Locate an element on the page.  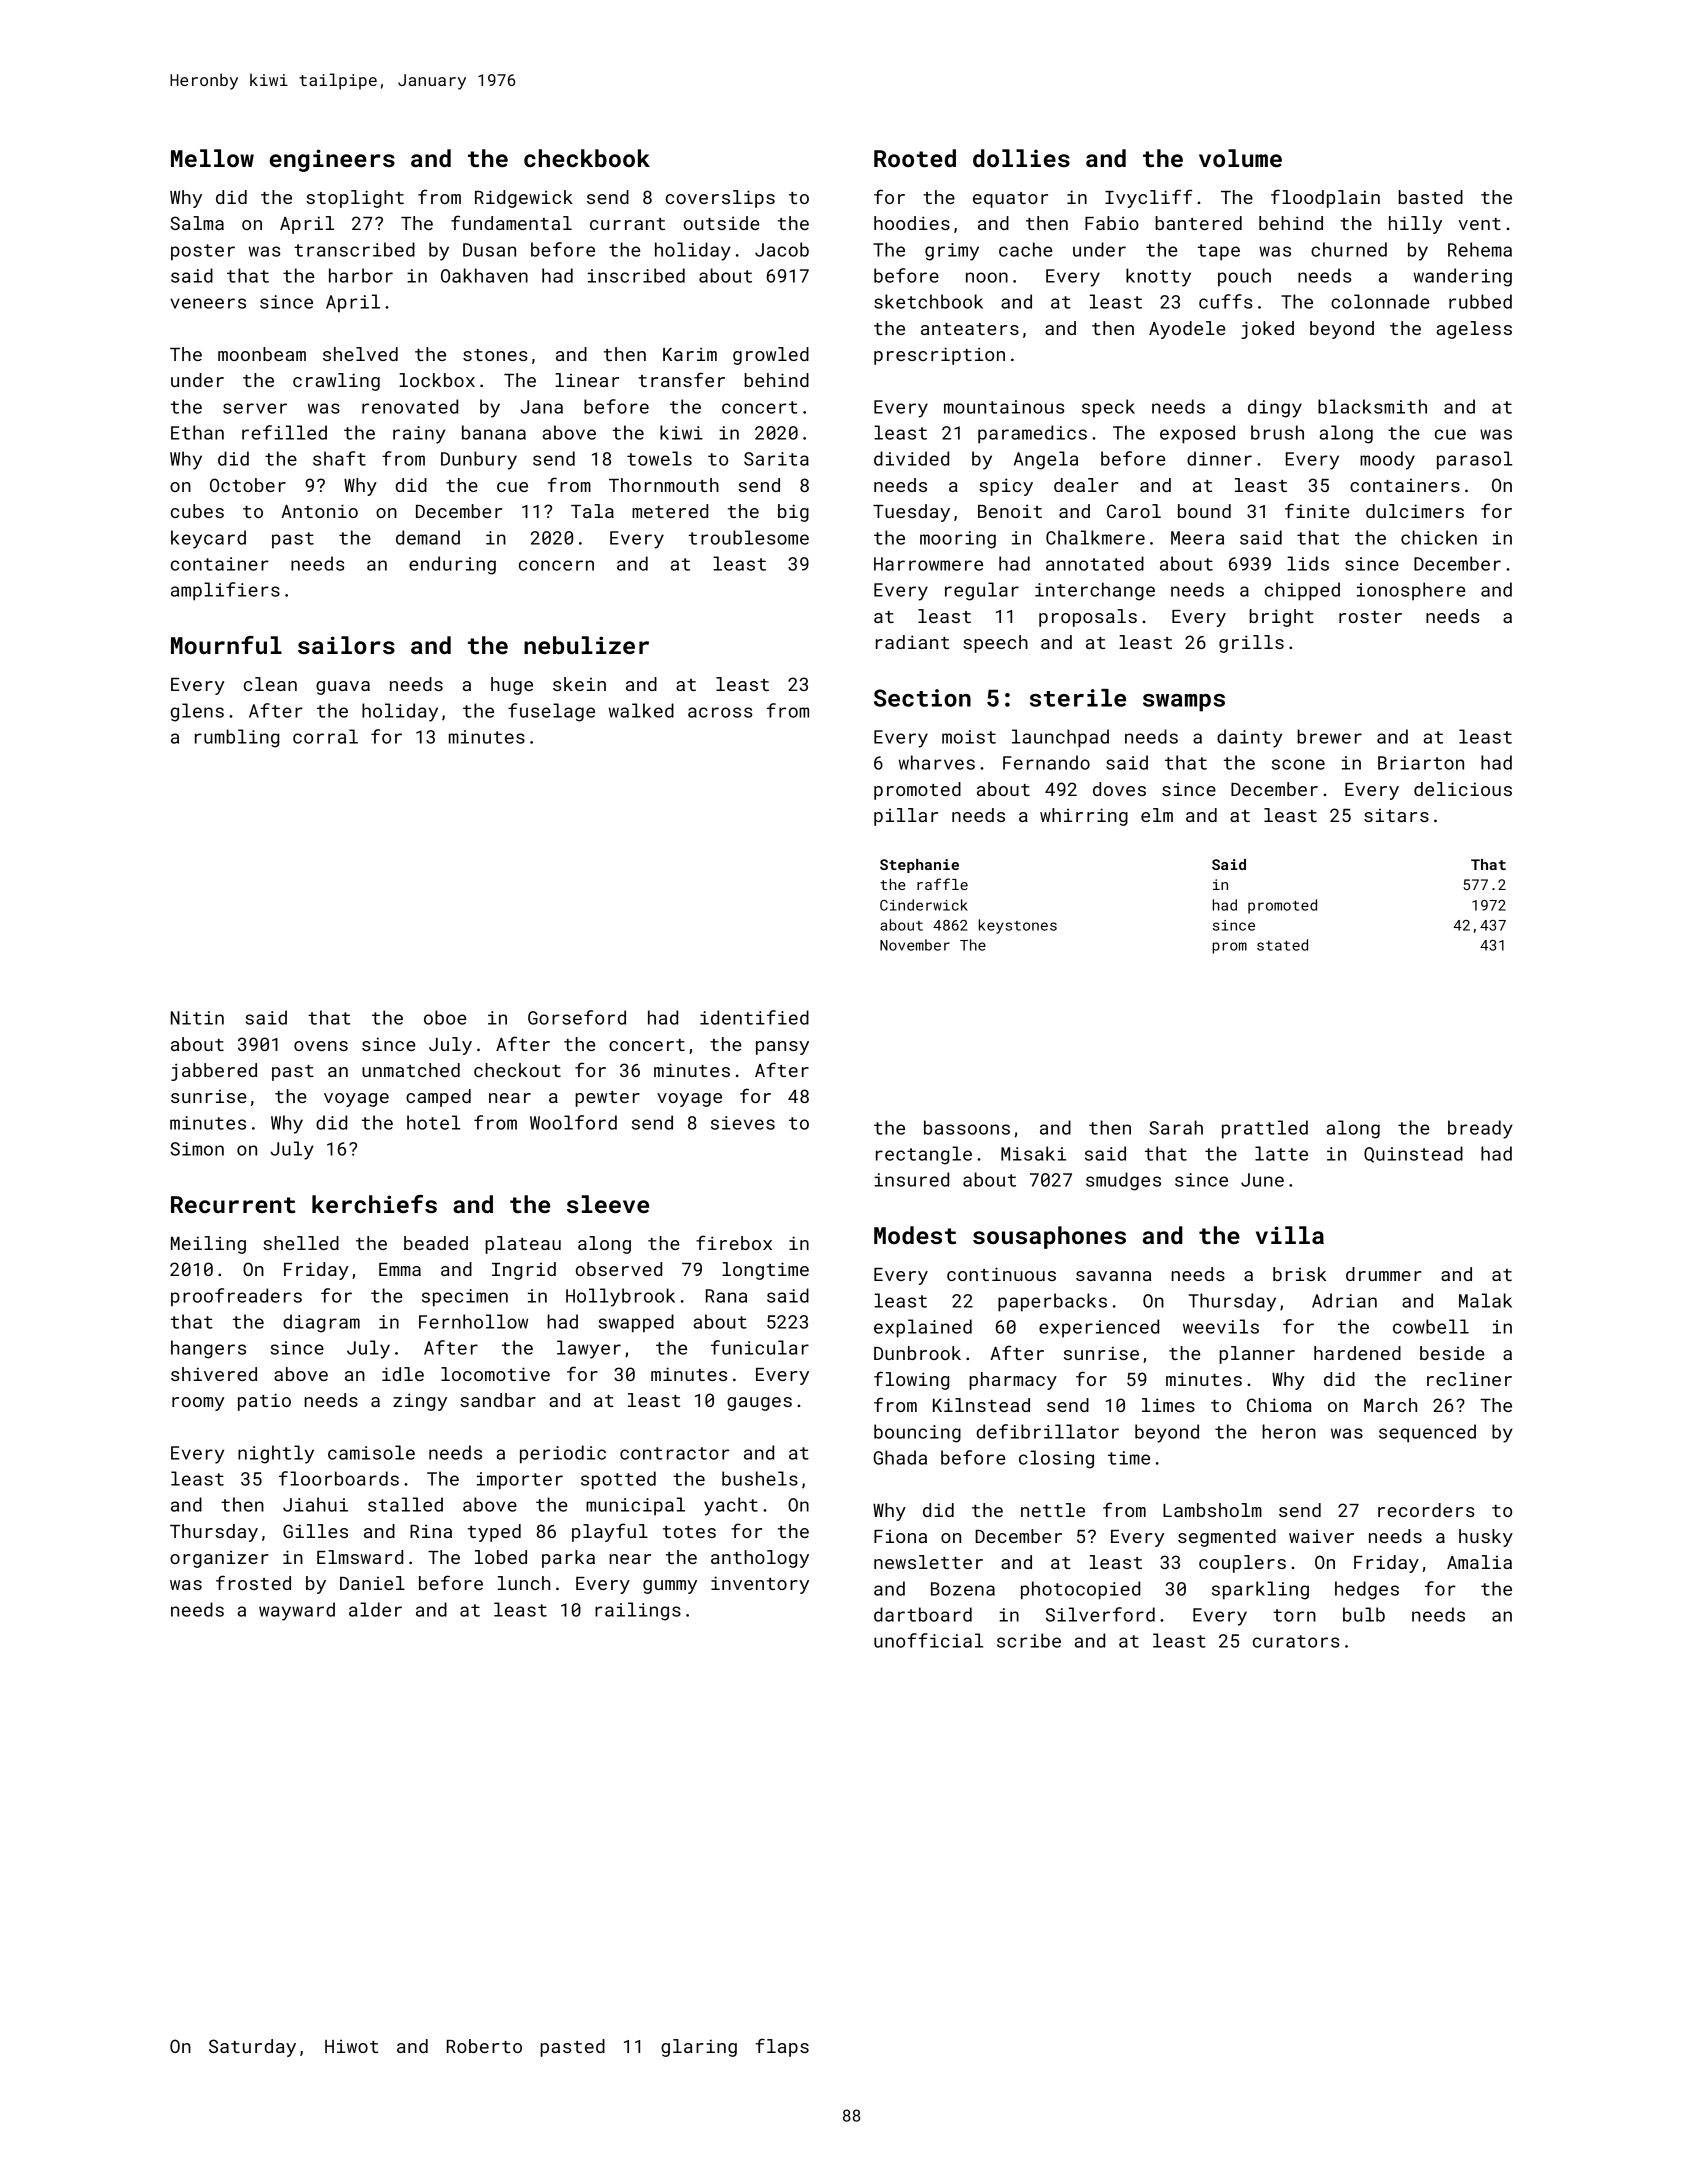
checkbook is located at coordinates (587, 158).
